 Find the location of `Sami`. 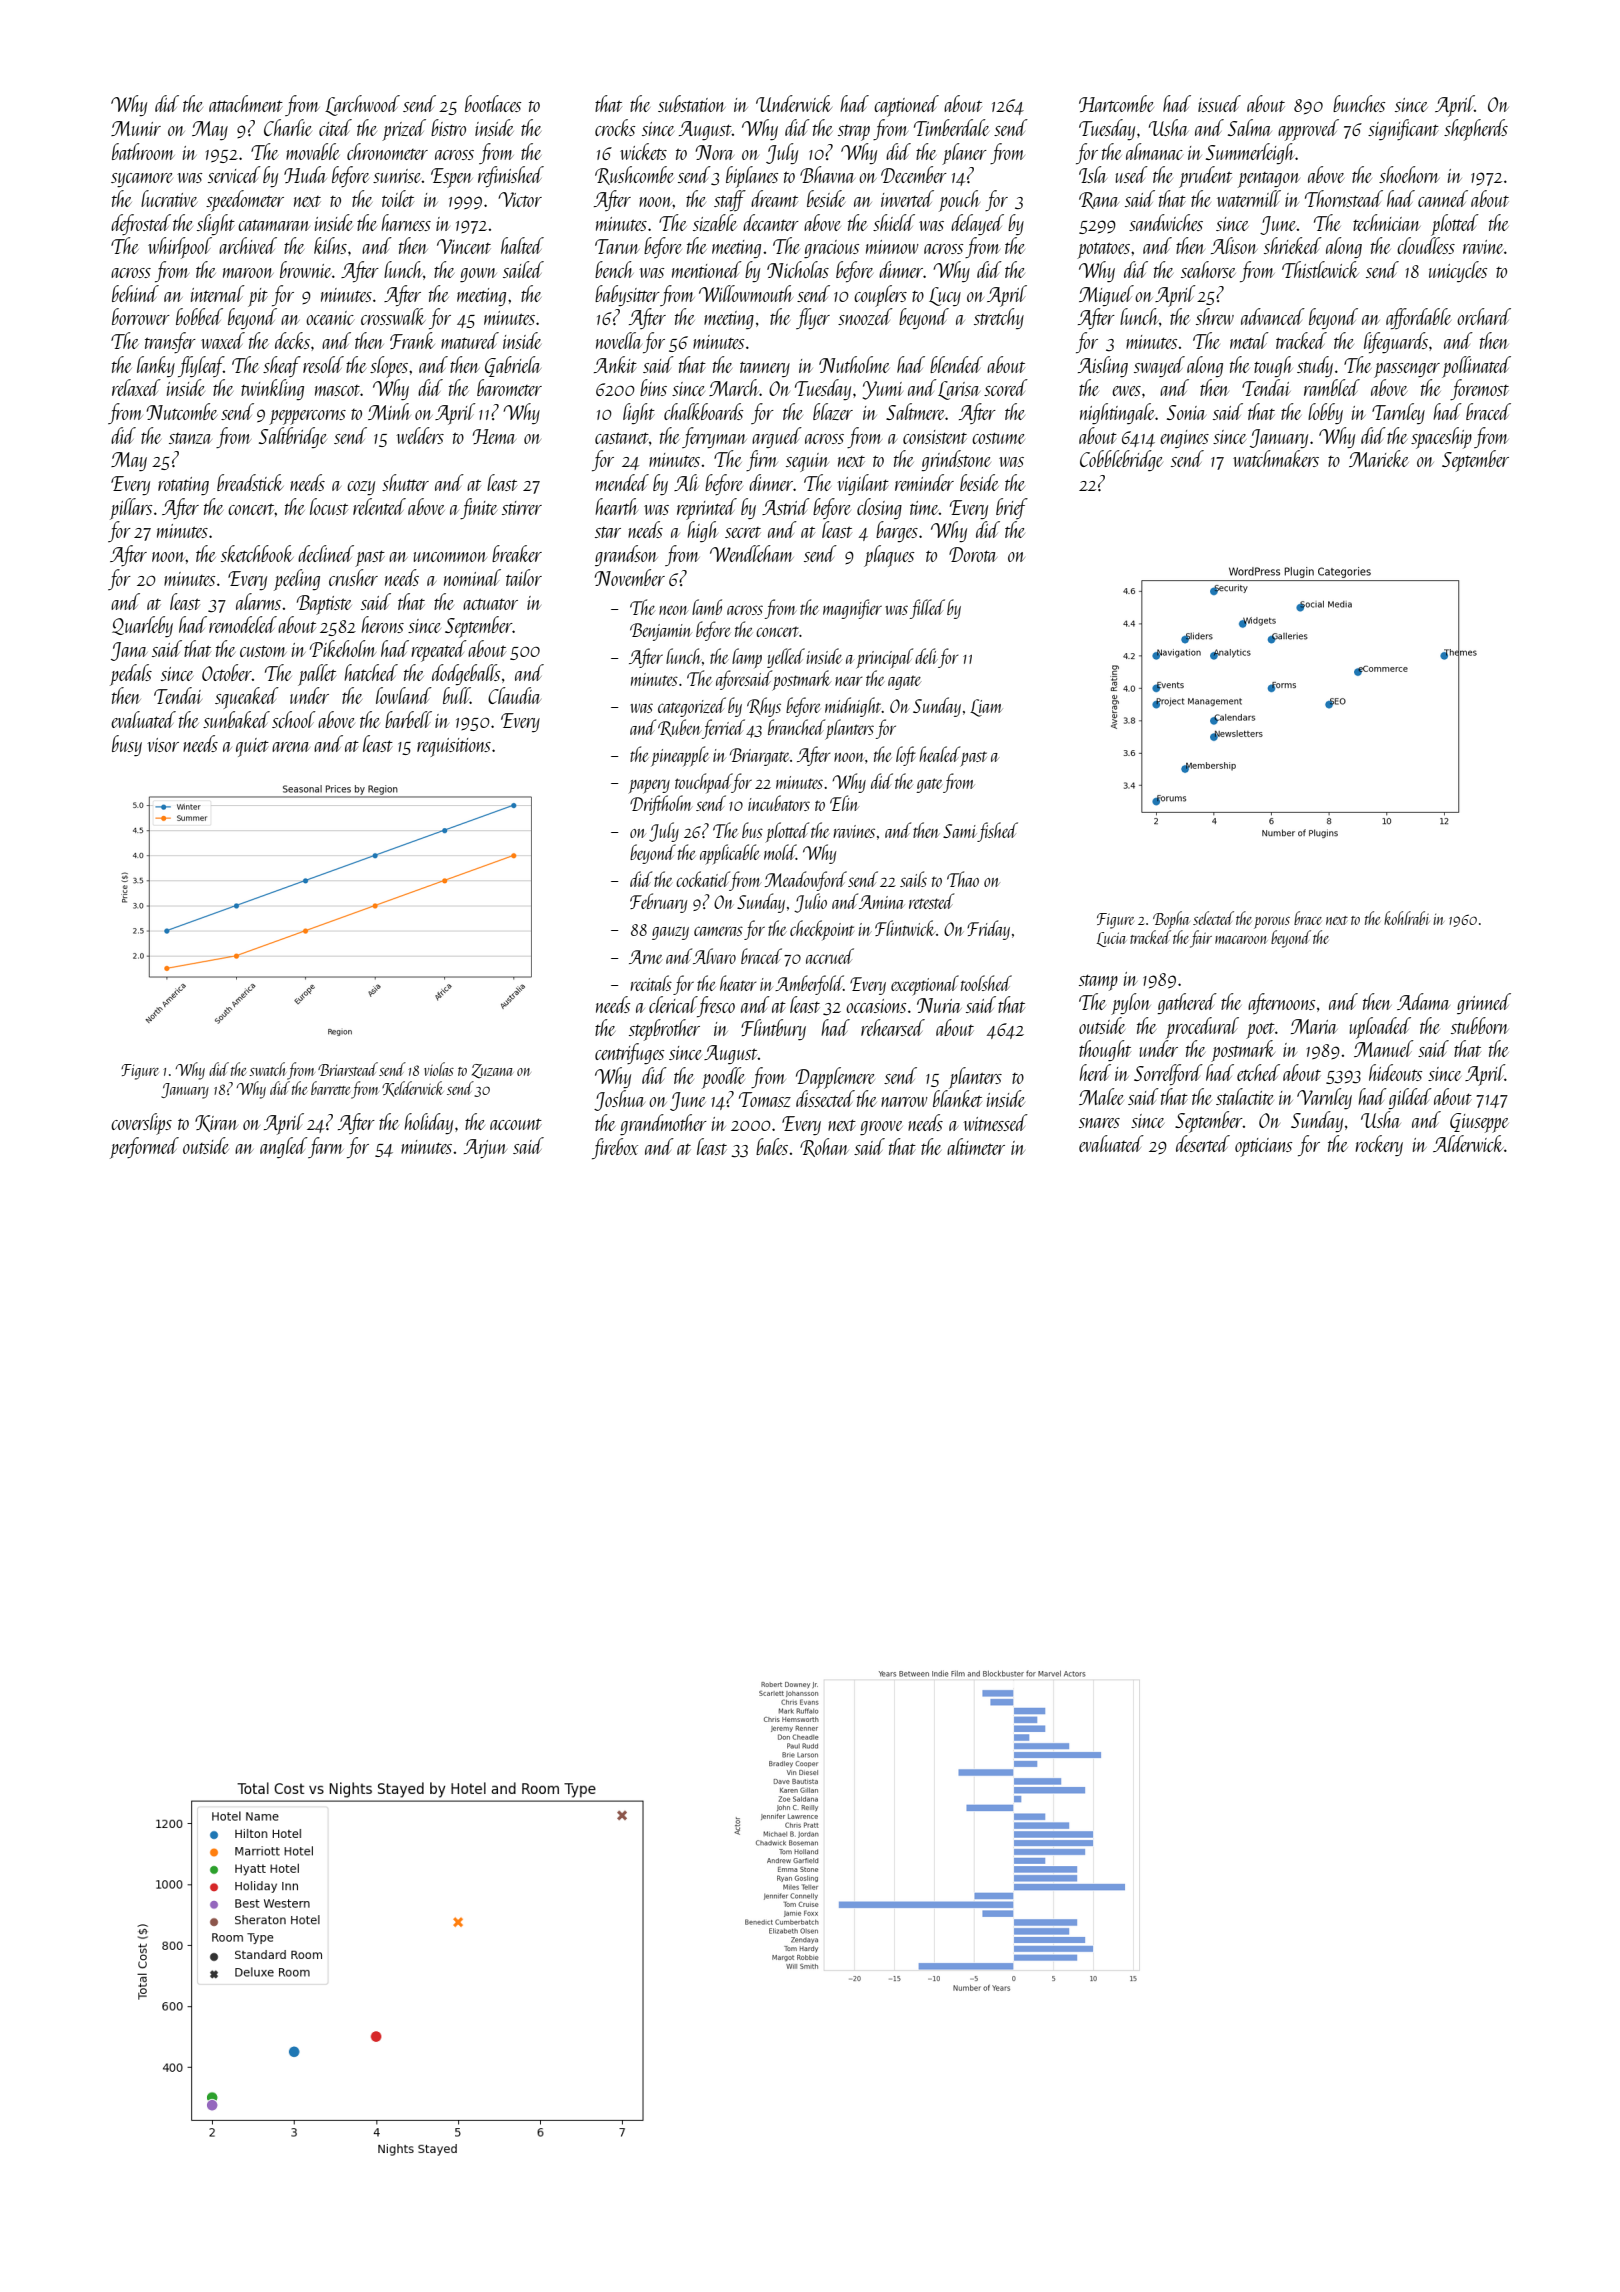

Sami is located at coordinates (959, 831).
